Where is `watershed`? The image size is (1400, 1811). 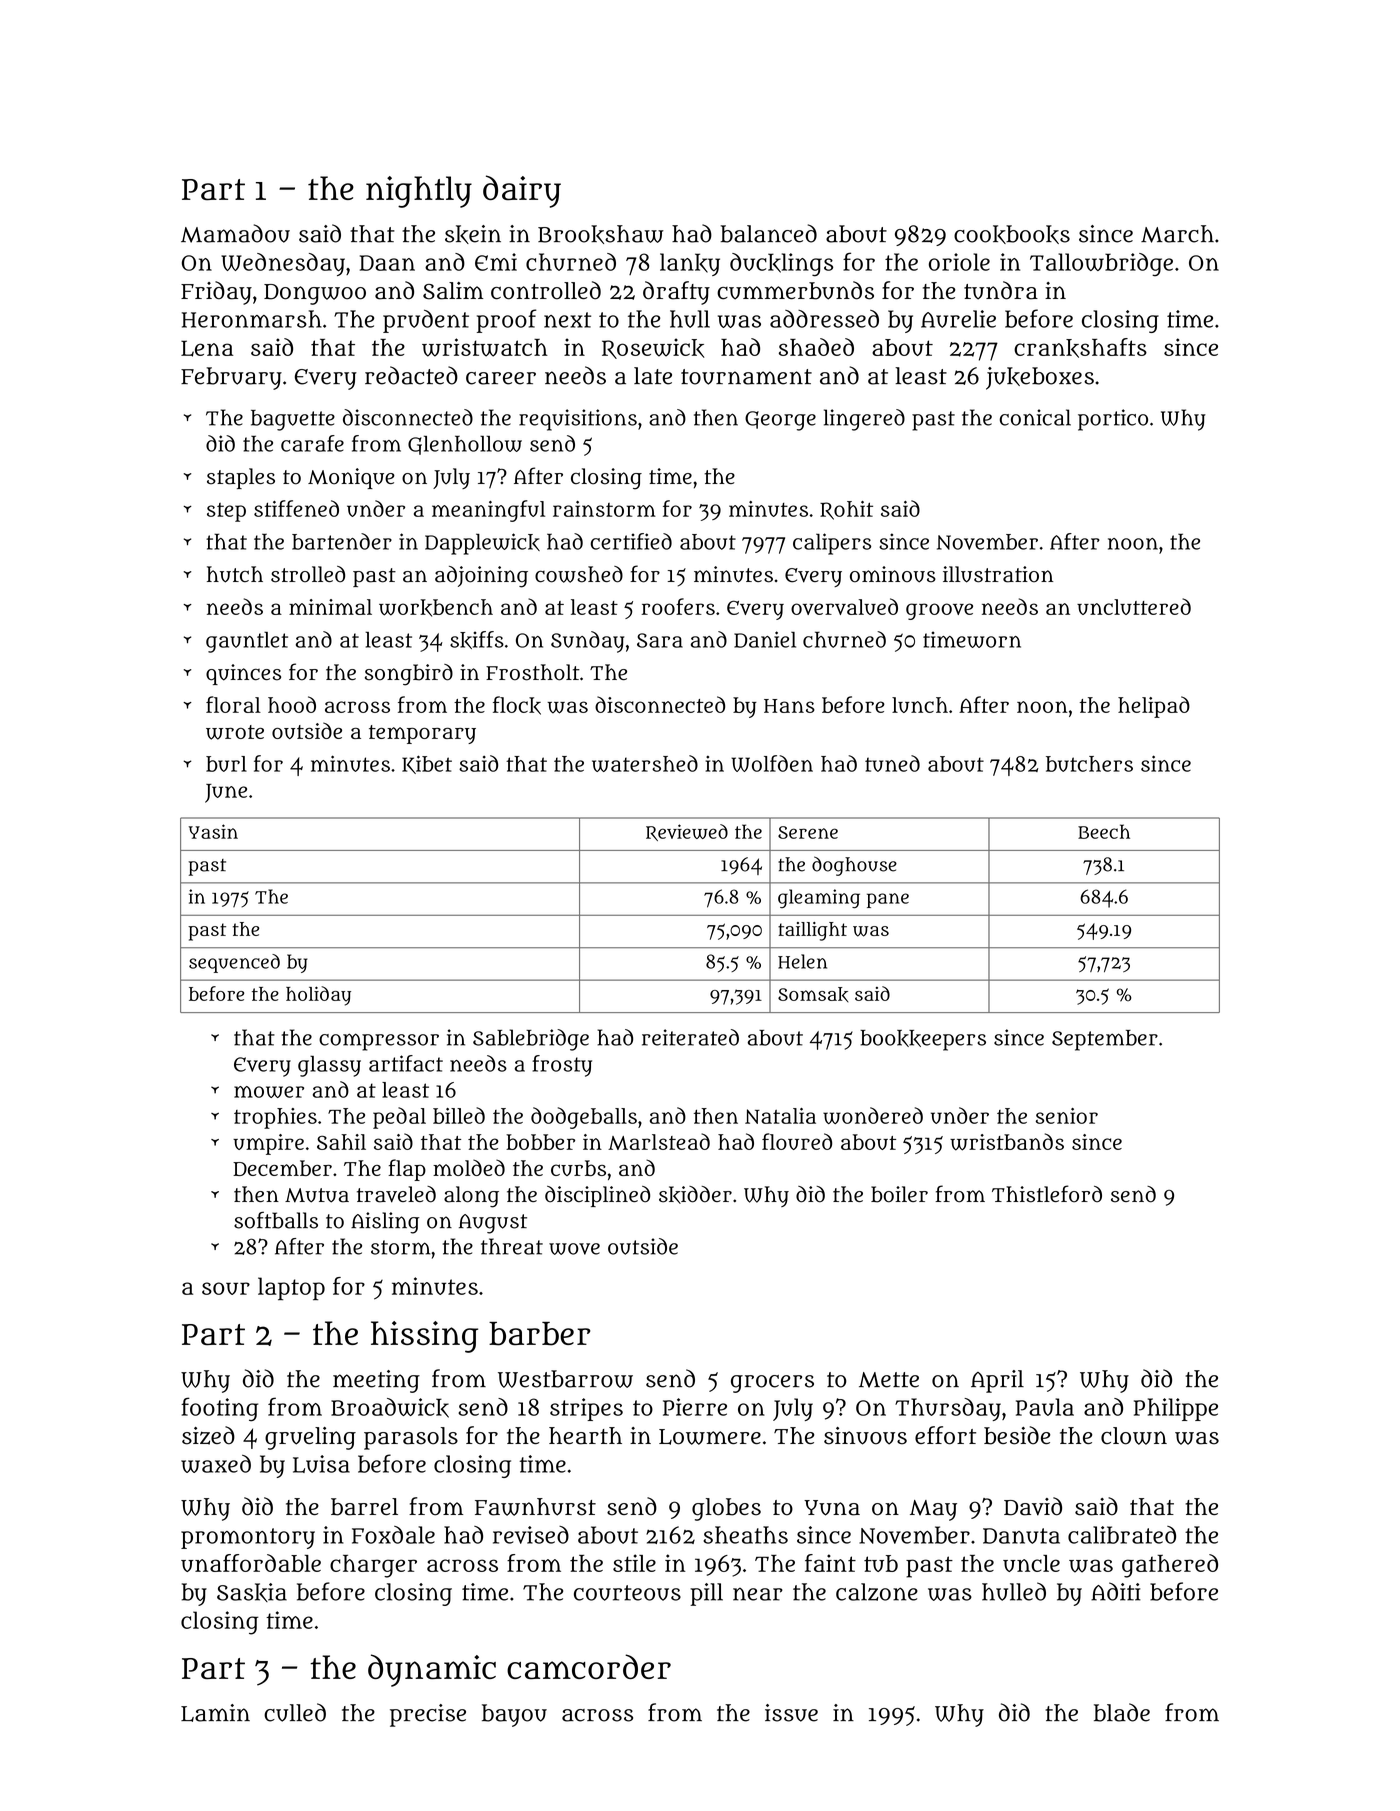
watershed is located at coordinates (645, 763).
